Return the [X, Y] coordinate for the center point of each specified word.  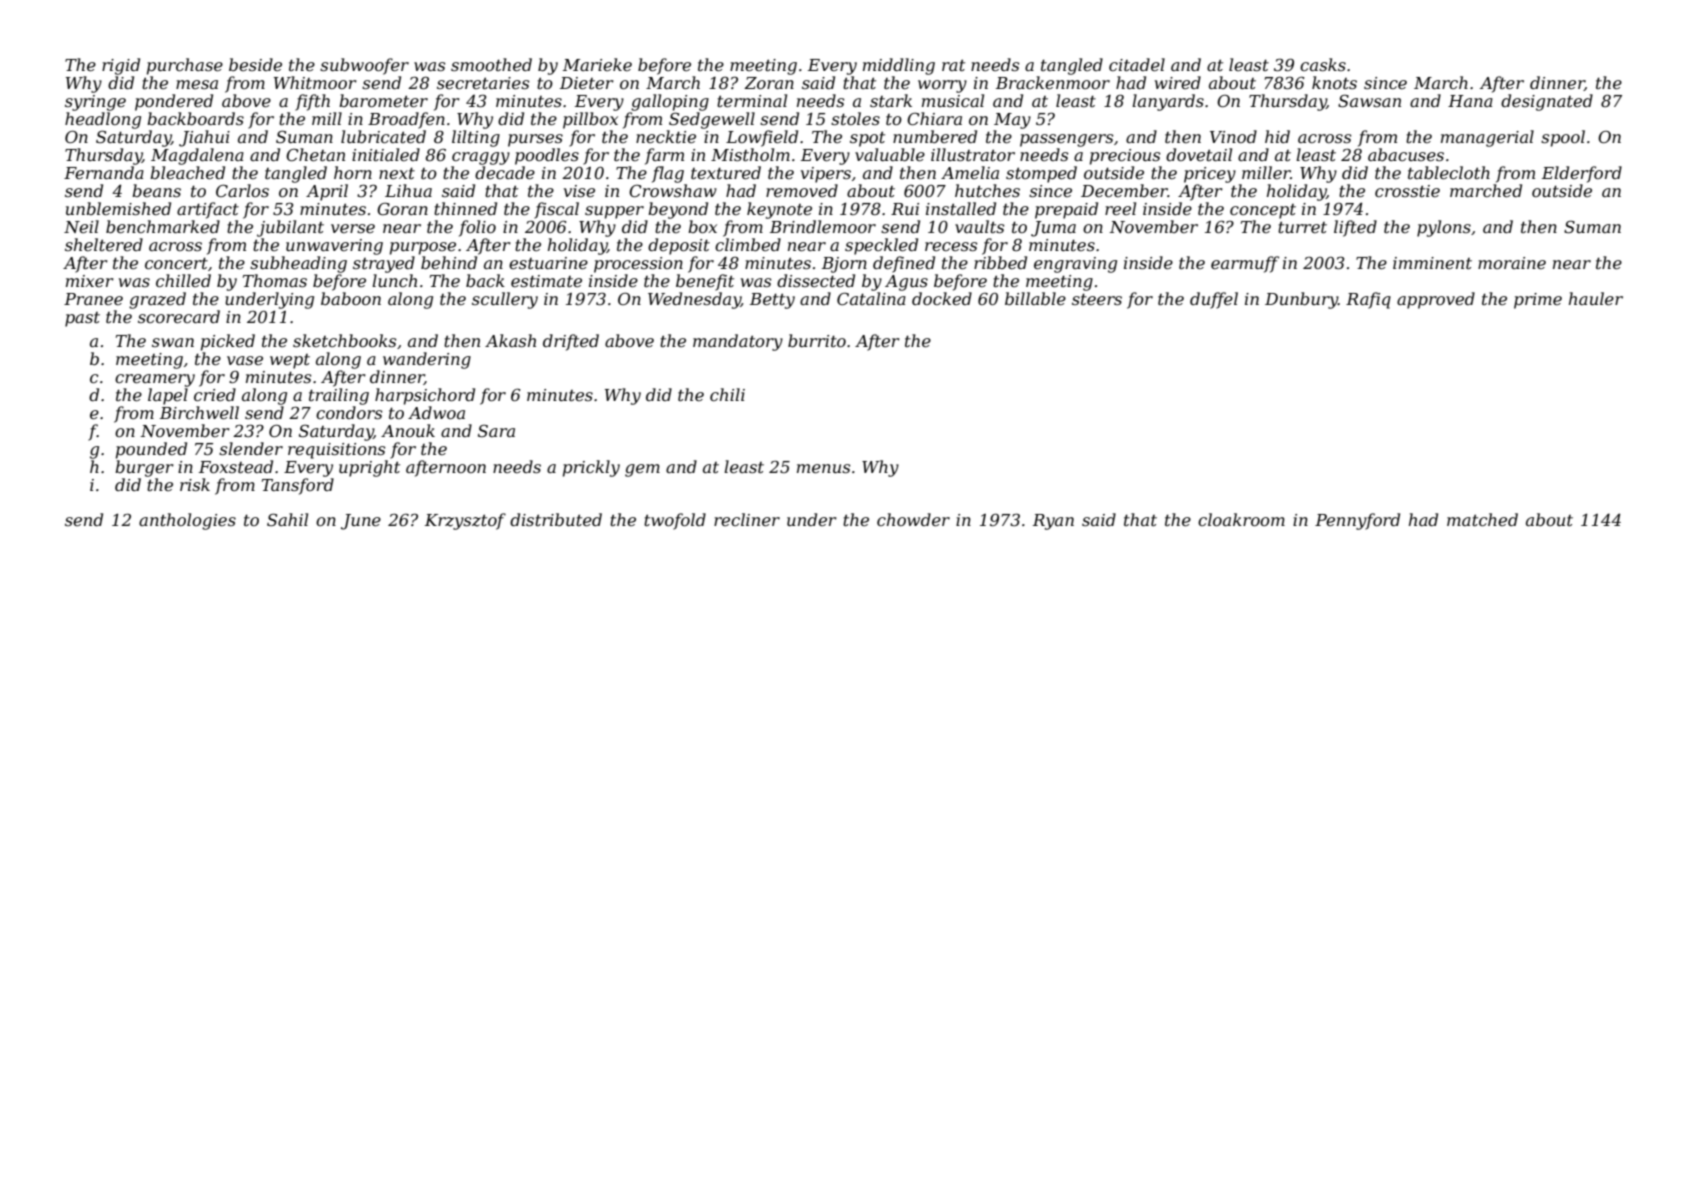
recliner [747, 519]
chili [727, 394]
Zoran [769, 83]
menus [823, 468]
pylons [1444, 228]
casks [1323, 64]
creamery [155, 380]
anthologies [187, 521]
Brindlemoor [823, 226]
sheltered [104, 244]
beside [255, 64]
